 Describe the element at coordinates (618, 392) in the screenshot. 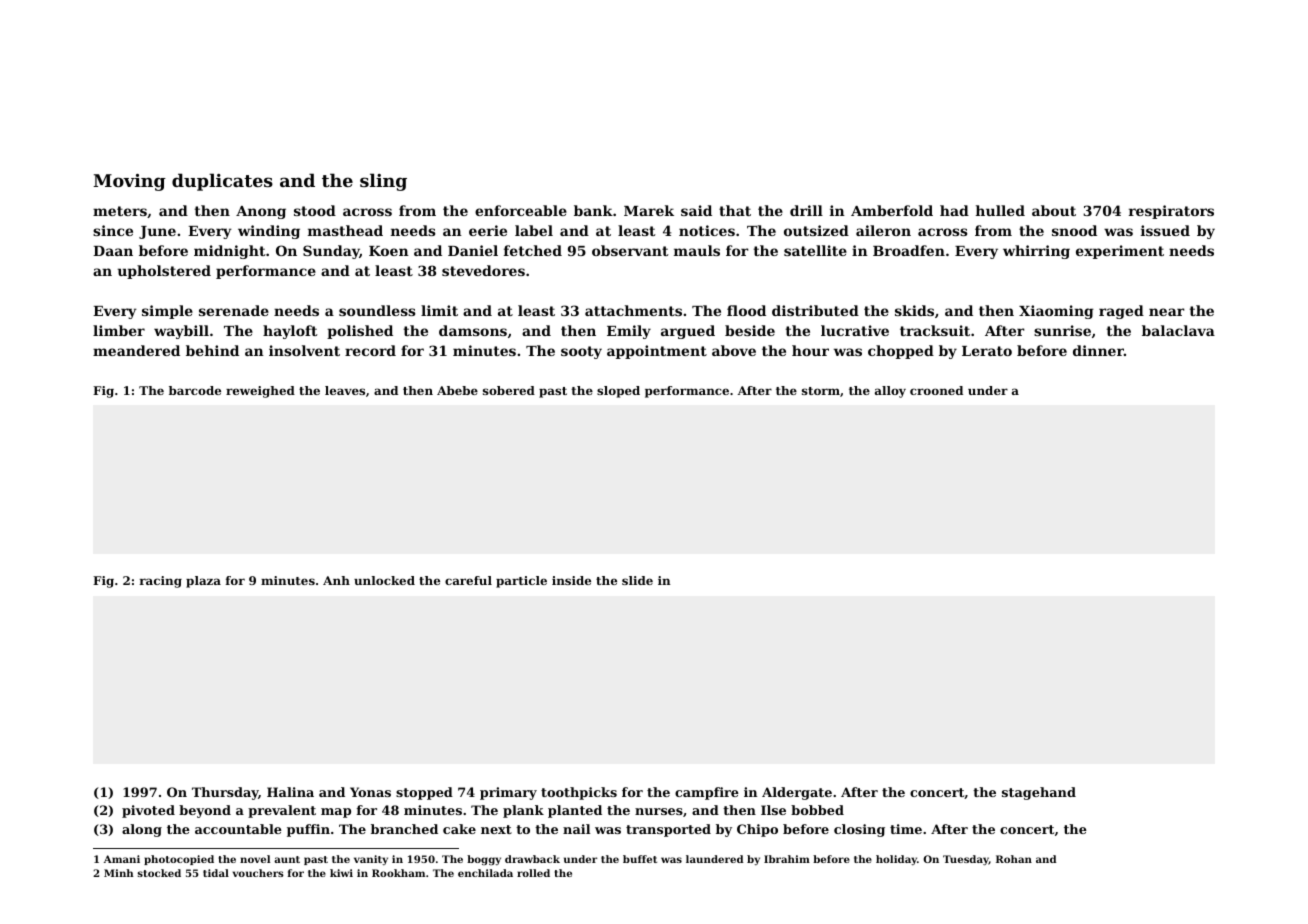

I see `sloped` at that location.
